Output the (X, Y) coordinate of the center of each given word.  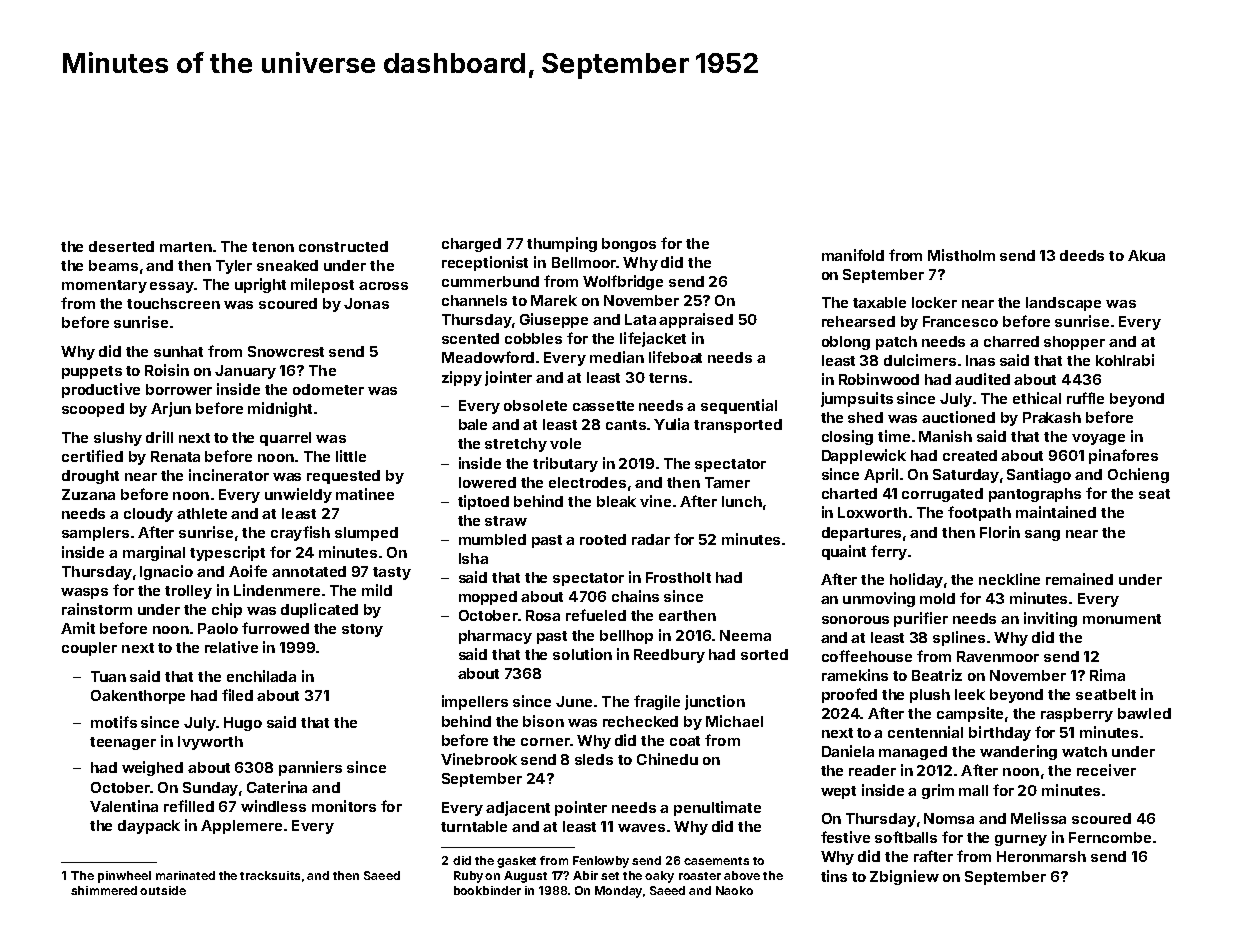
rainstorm (97, 609)
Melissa (1038, 818)
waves (641, 828)
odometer (328, 389)
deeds (1082, 255)
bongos (629, 245)
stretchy (516, 445)
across (383, 286)
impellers (475, 702)
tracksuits (270, 875)
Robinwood (879, 379)
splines (959, 638)
